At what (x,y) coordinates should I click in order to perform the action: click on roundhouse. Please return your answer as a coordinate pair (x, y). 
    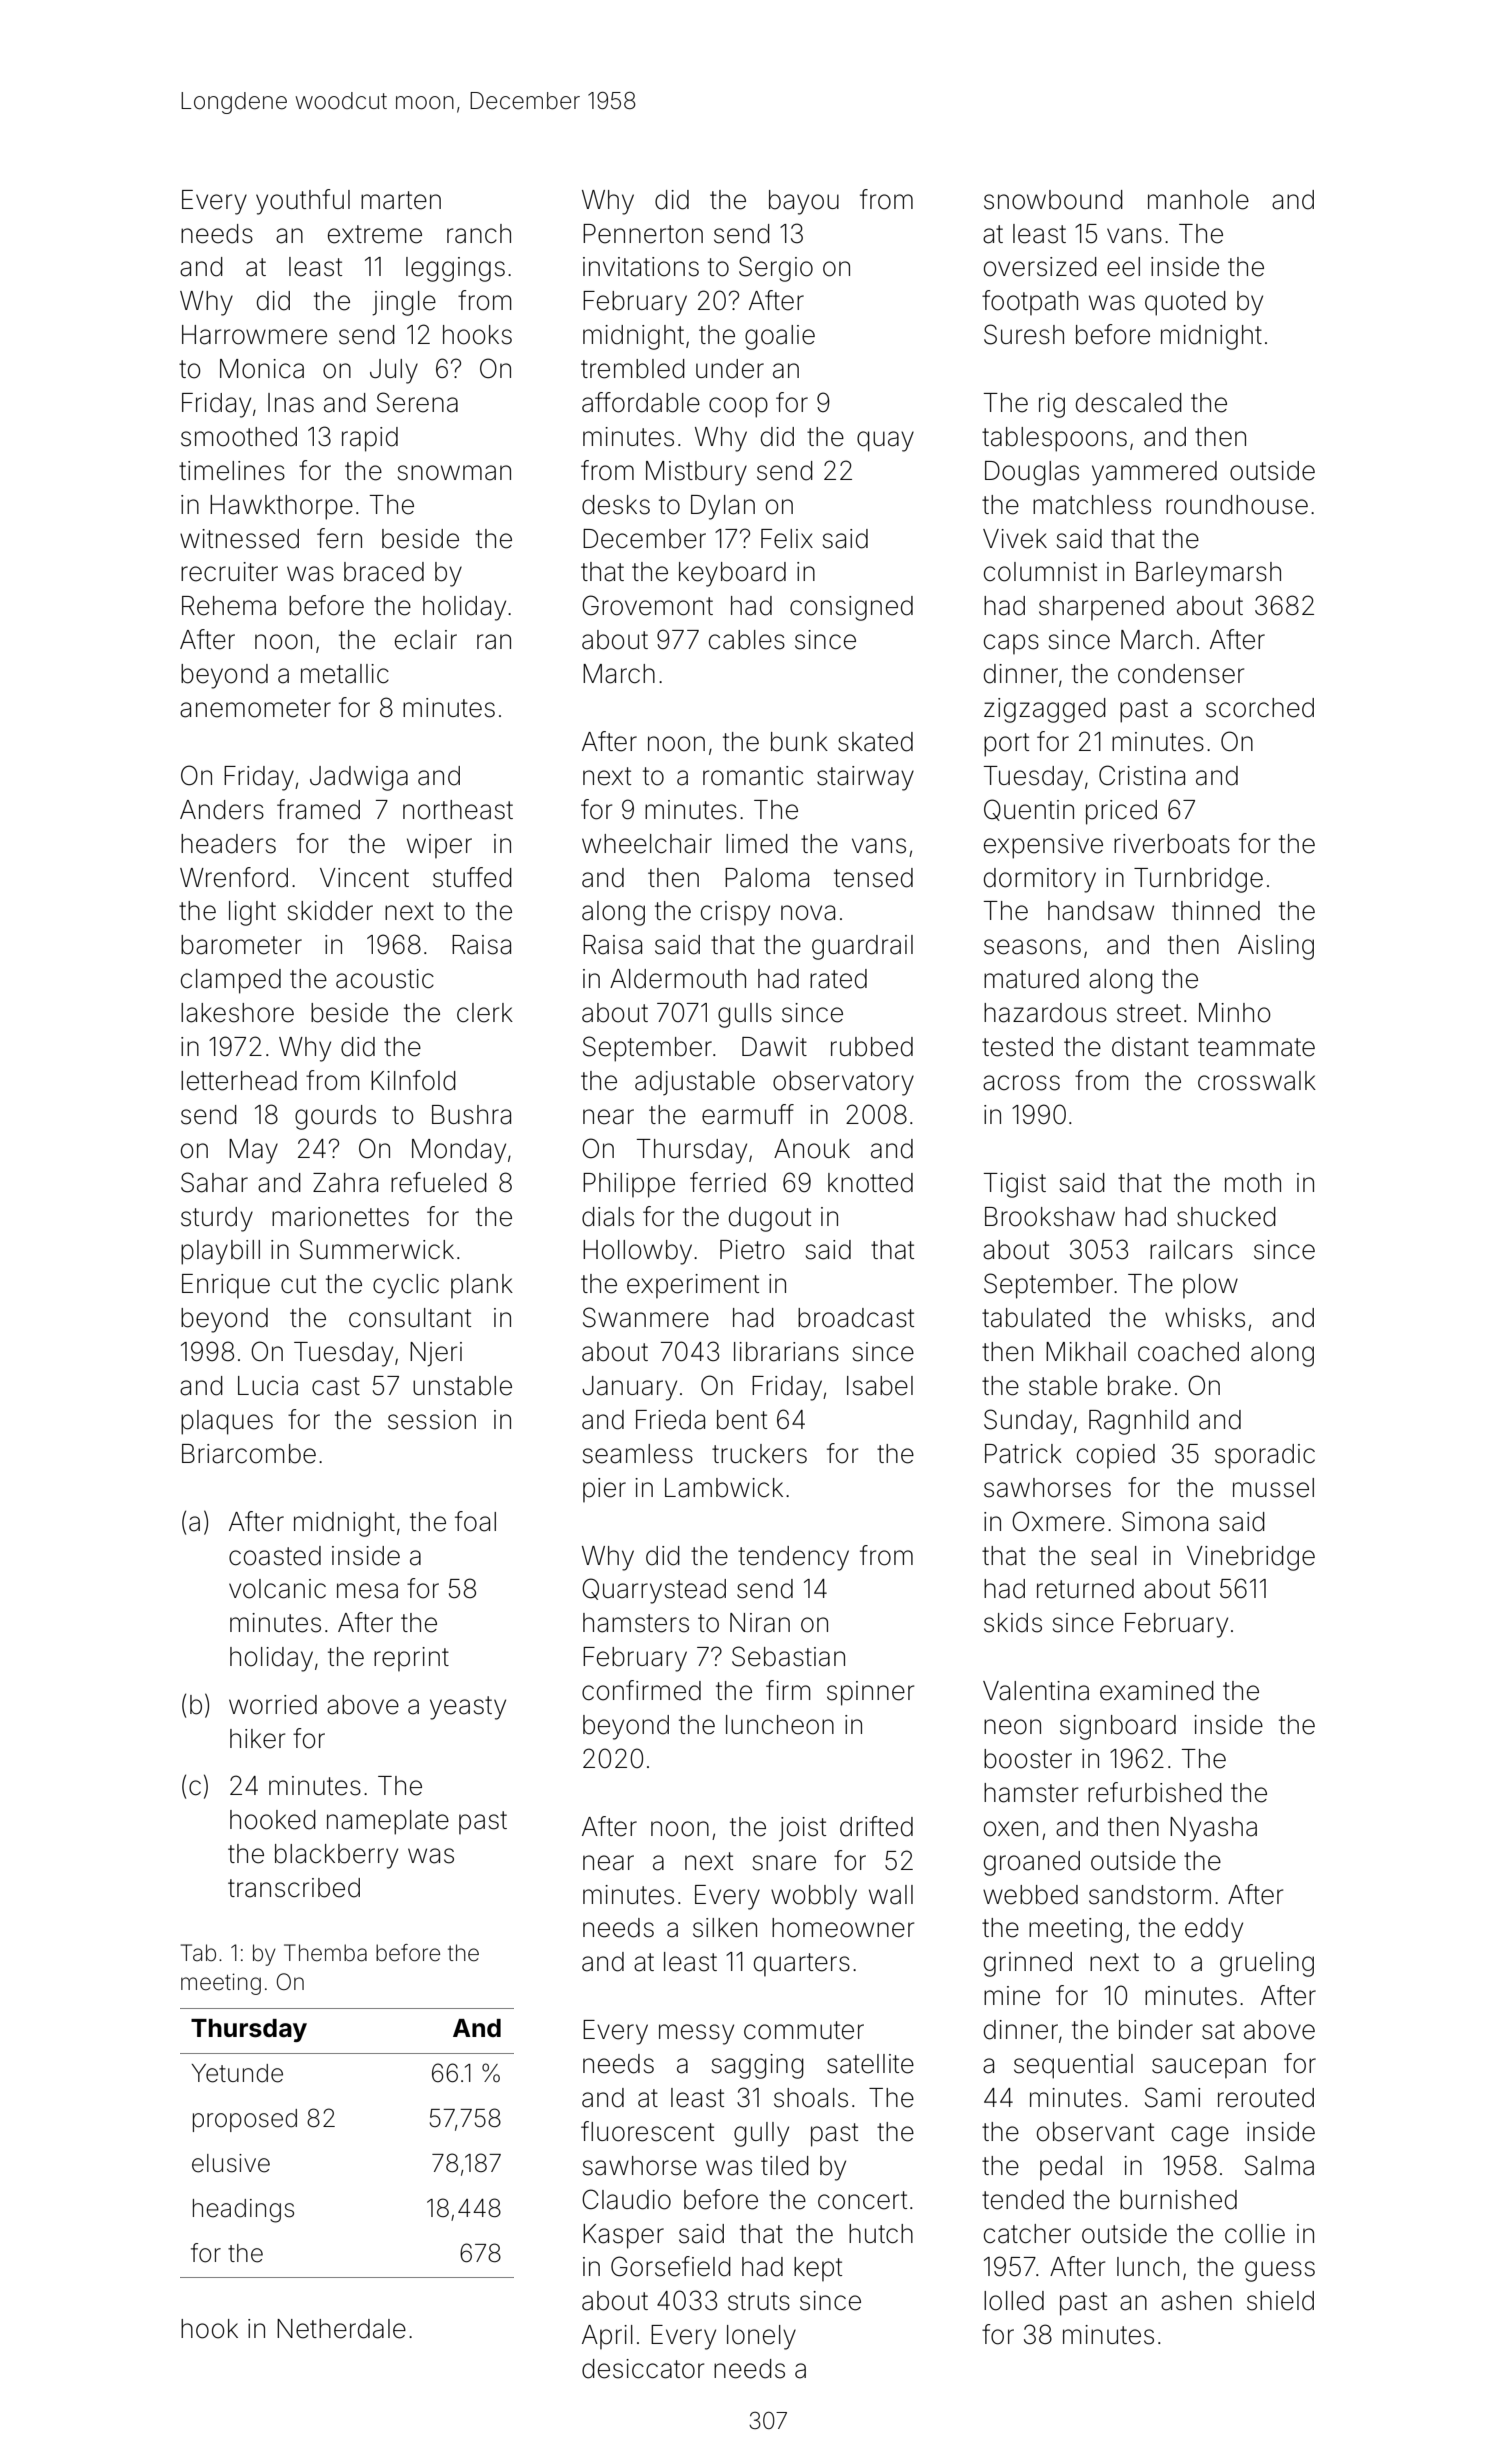
    Looking at the image, I should click on (1237, 505).
